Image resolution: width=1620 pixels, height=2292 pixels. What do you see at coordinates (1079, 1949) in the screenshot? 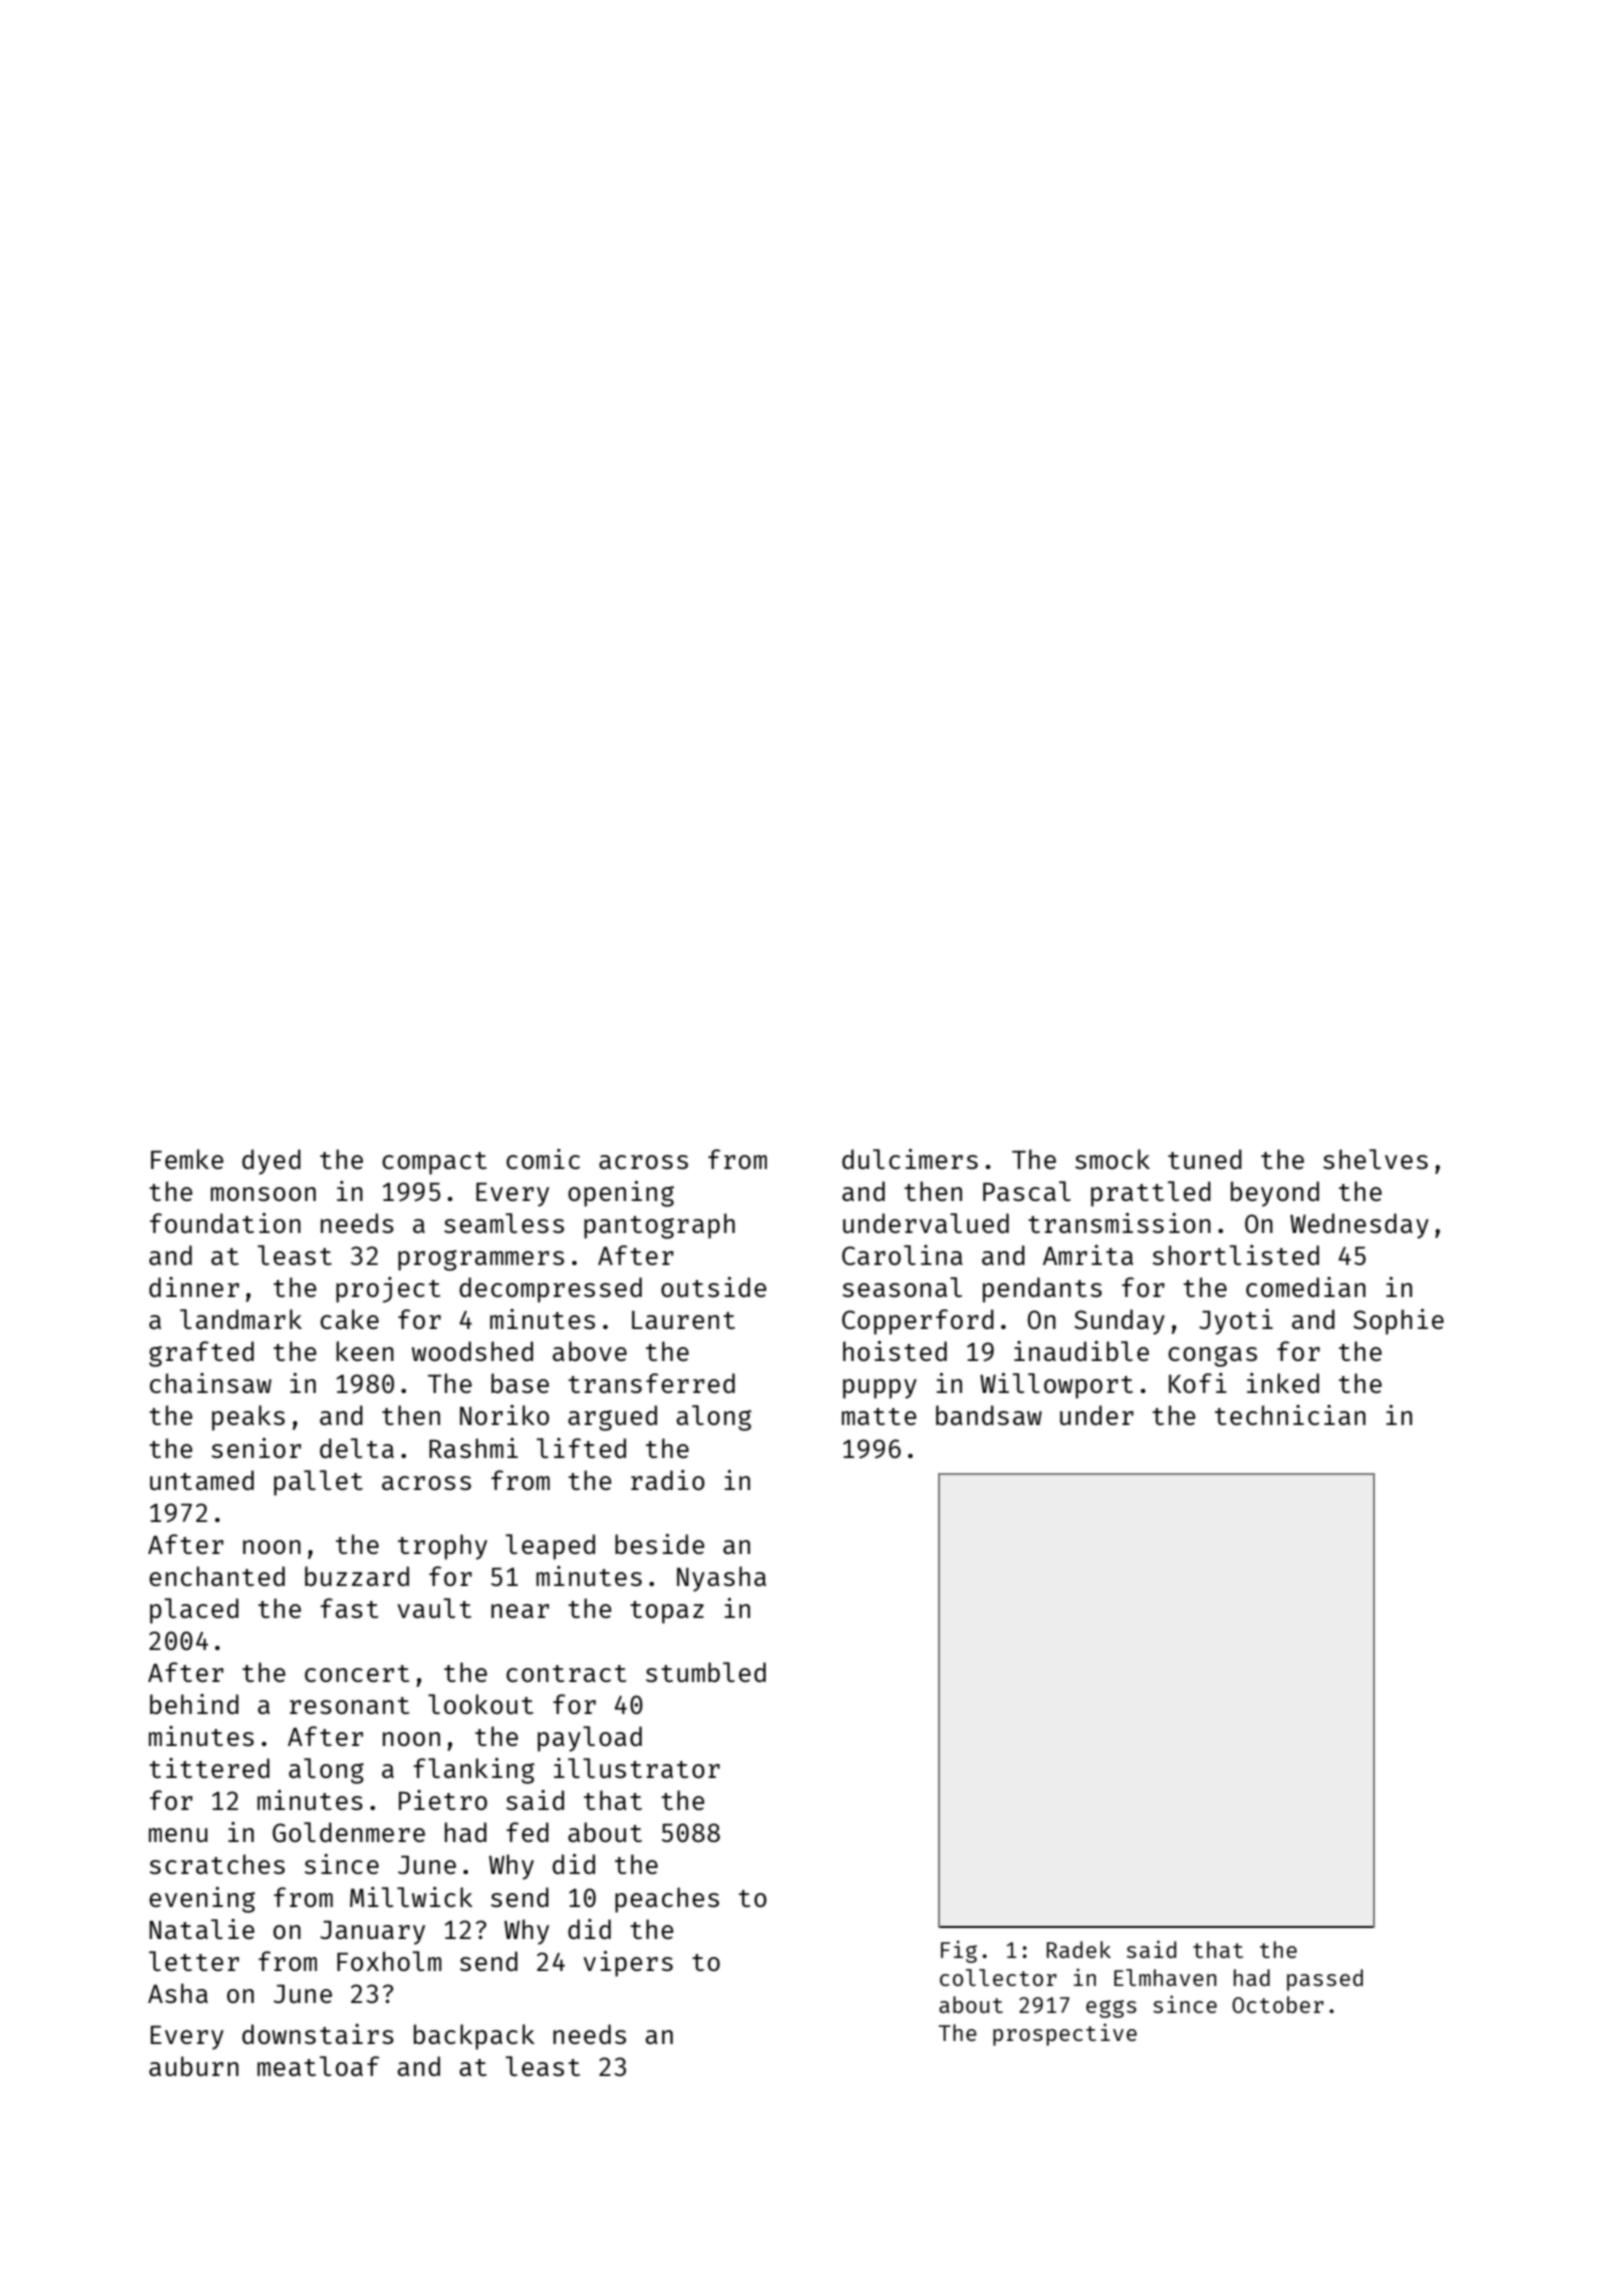
I see `Radek` at bounding box center [1079, 1949].
